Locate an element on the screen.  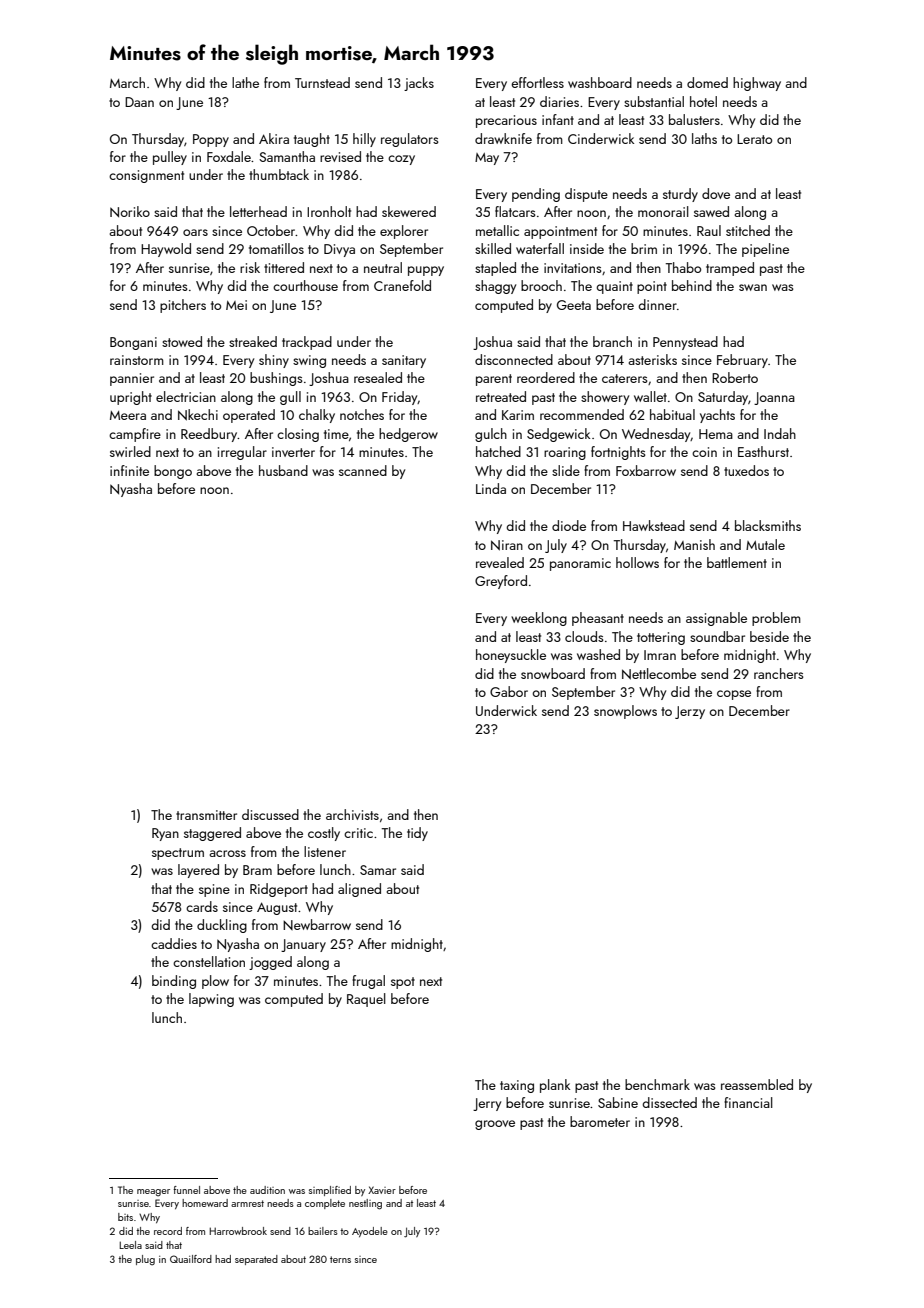
Greyford is located at coordinates (501, 582).
